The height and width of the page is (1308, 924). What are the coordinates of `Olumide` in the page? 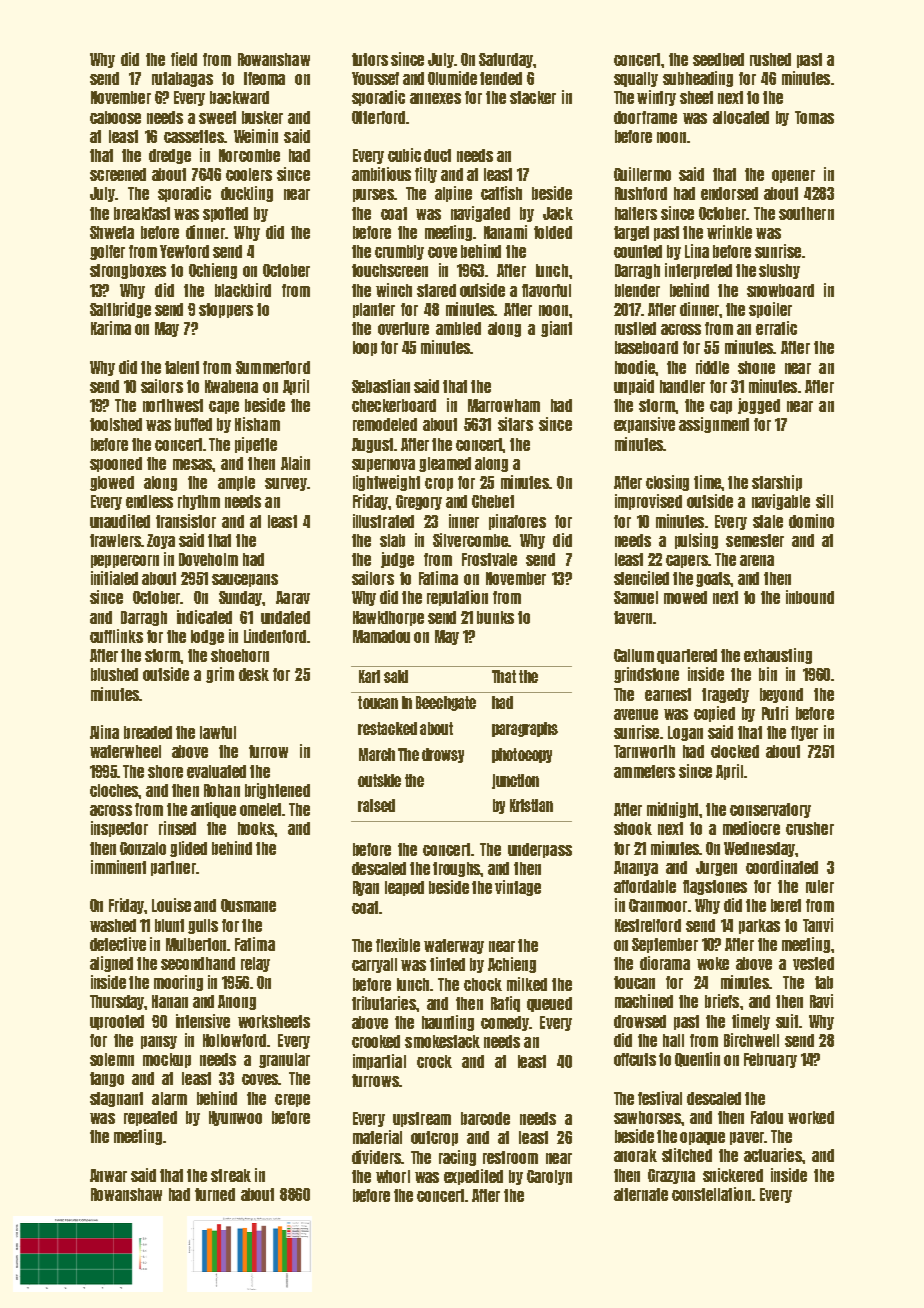 It's located at (452, 78).
